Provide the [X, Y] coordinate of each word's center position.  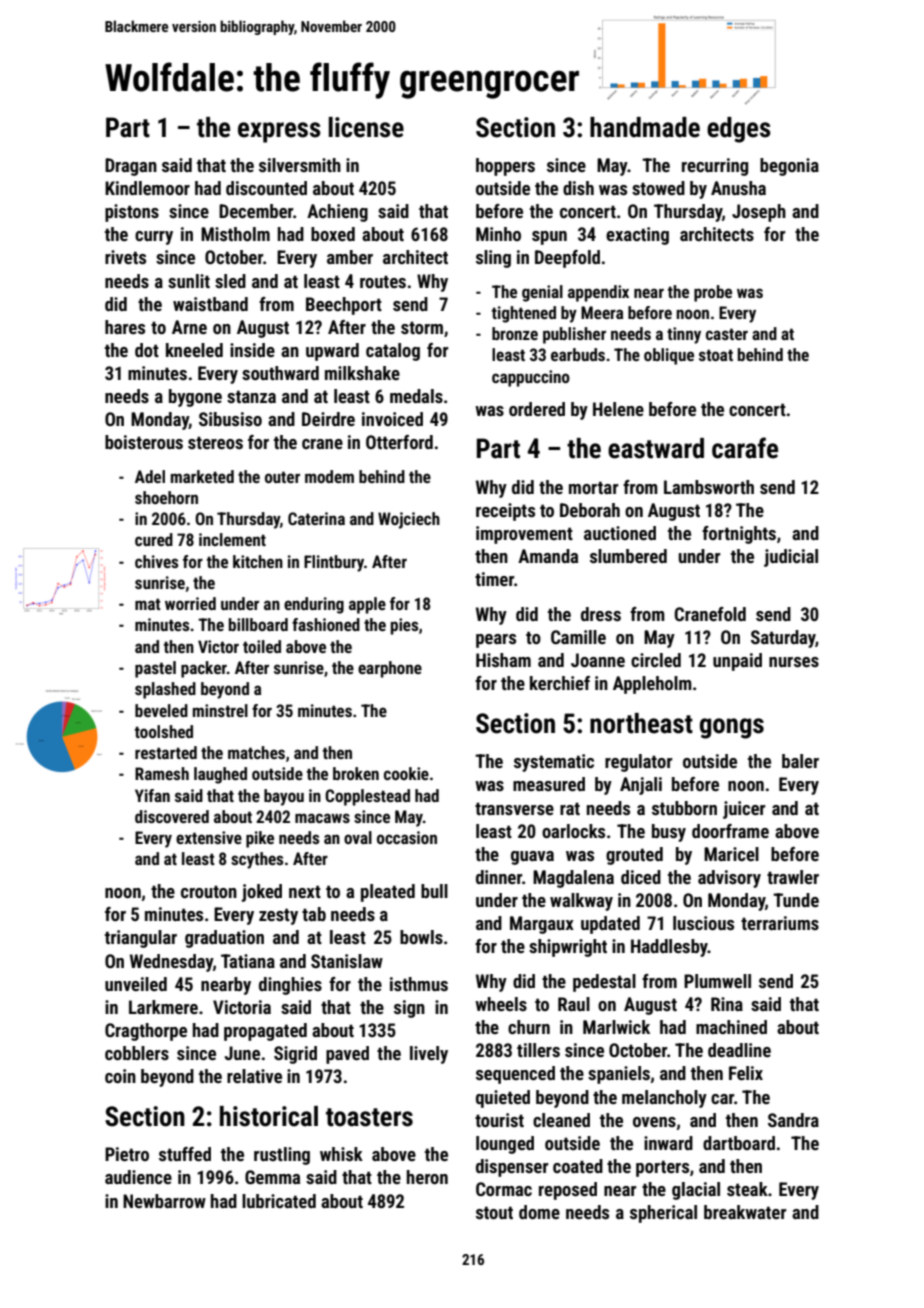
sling [493, 259]
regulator [638, 763]
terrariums [780, 923]
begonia [789, 167]
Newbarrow [164, 1201]
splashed [165, 690]
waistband [210, 304]
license [366, 127]
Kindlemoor [147, 188]
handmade [645, 127]
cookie [406, 773]
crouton [209, 891]
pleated [388, 893]
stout [494, 1212]
